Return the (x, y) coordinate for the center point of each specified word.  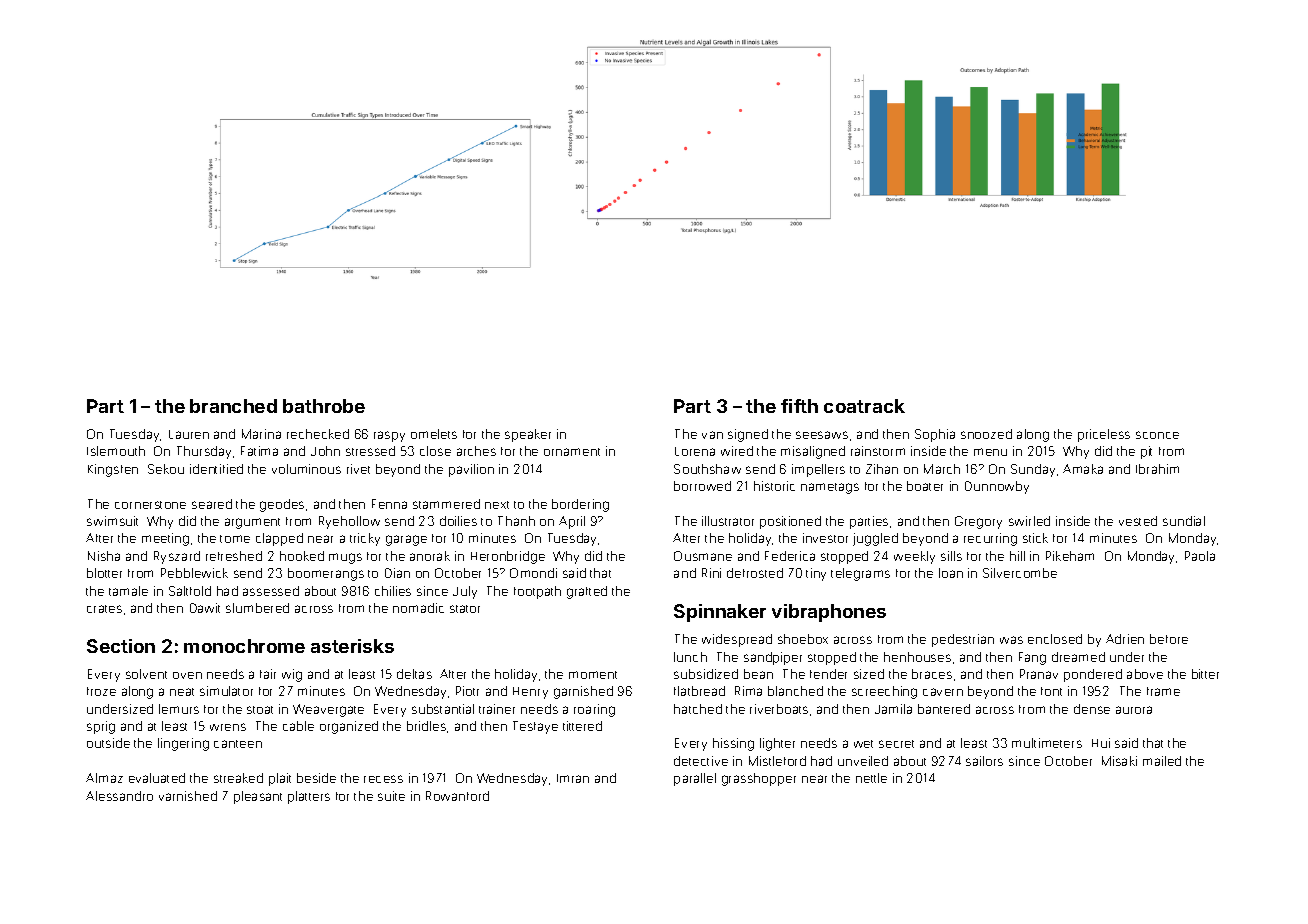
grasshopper (759, 779)
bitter (1205, 674)
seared (212, 504)
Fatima (259, 451)
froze (101, 691)
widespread (737, 640)
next (497, 505)
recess (383, 779)
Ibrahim (1157, 469)
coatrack (864, 406)
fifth (799, 406)
